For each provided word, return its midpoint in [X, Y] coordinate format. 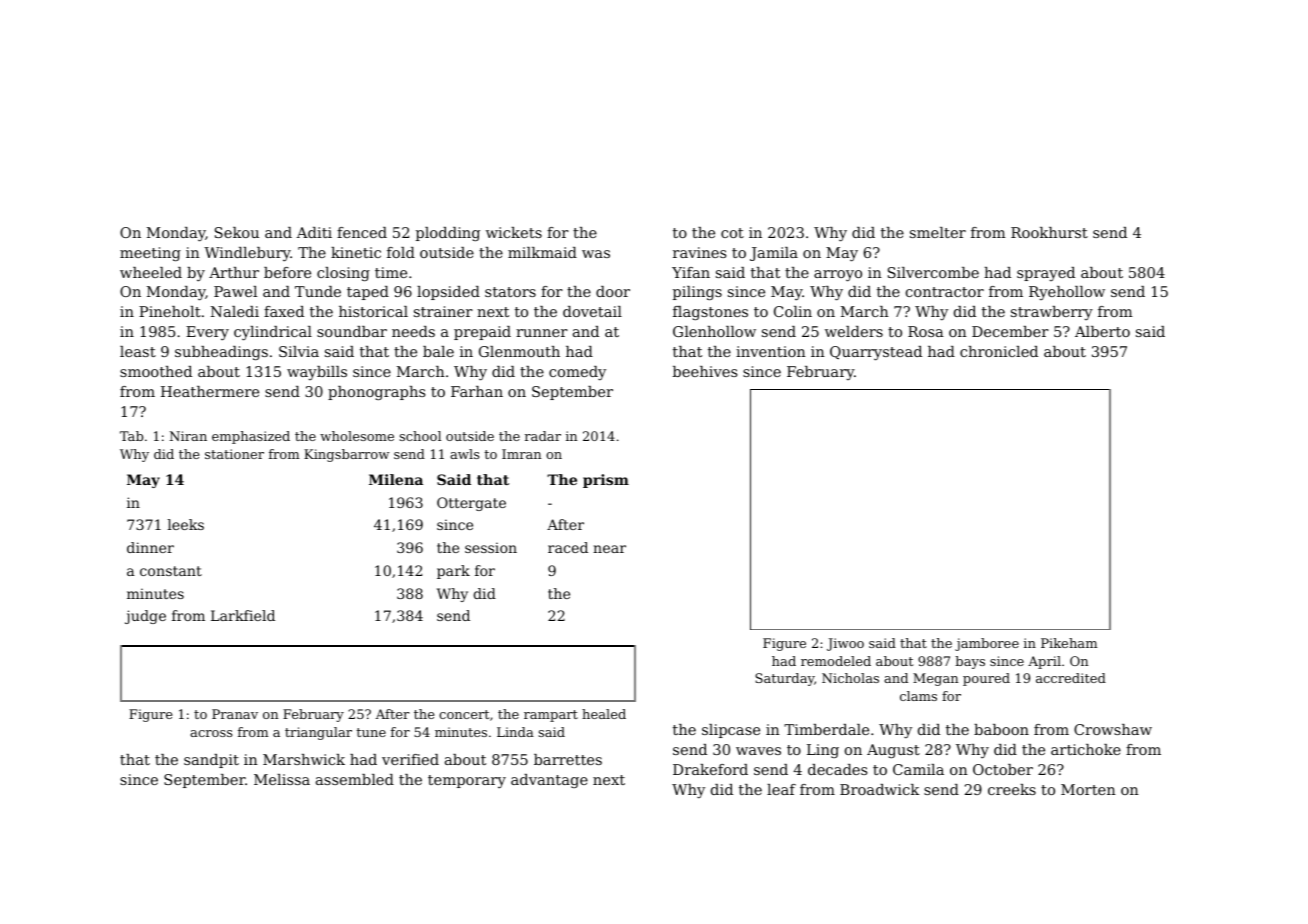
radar [543, 436]
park [453, 572]
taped [368, 293]
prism [606, 481]
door [613, 291]
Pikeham [1069, 643]
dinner [150, 547]
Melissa [282, 779]
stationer [234, 454]
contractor [945, 292]
